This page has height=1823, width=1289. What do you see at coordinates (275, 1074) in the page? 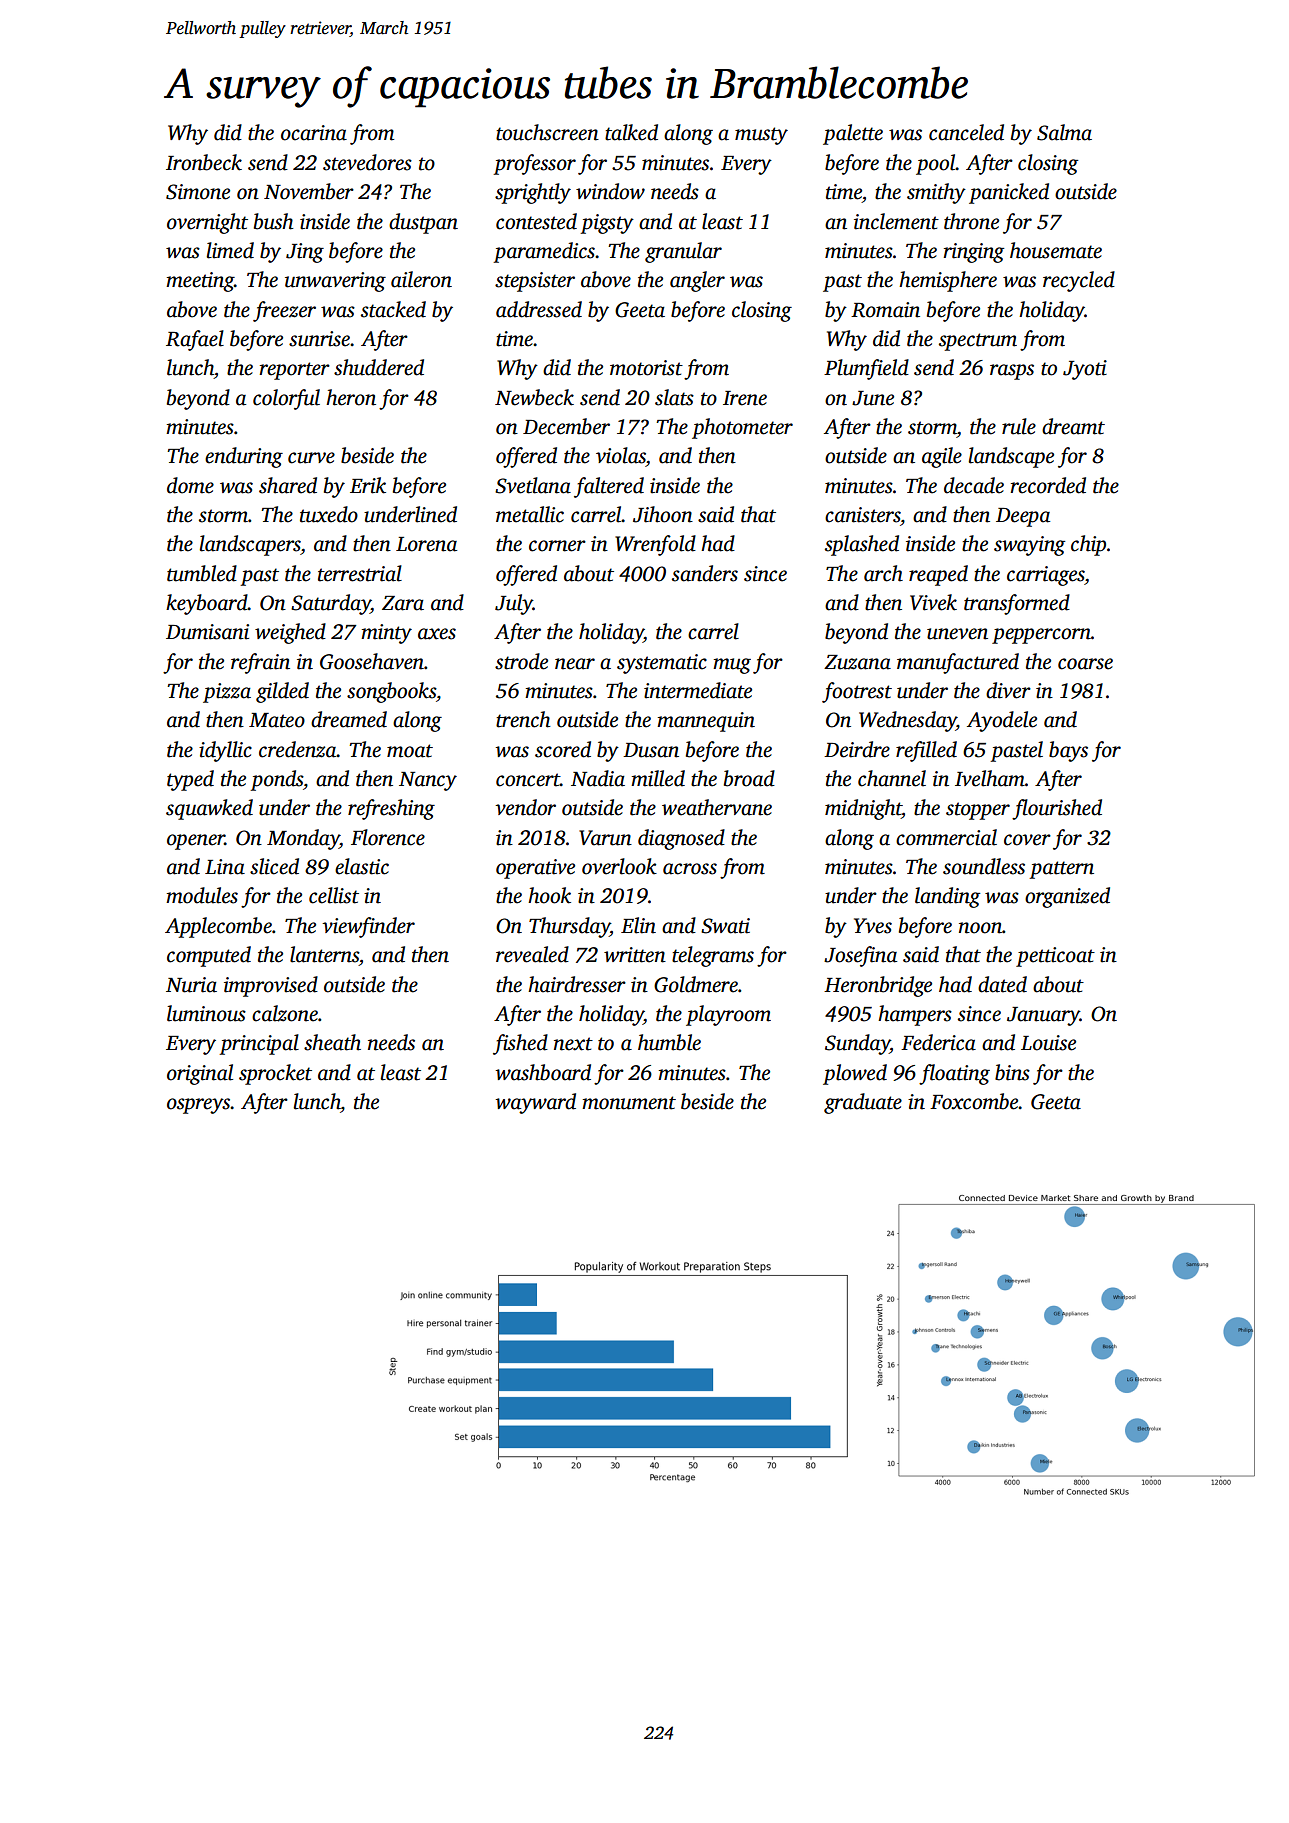
I see `sprocket` at bounding box center [275, 1074].
